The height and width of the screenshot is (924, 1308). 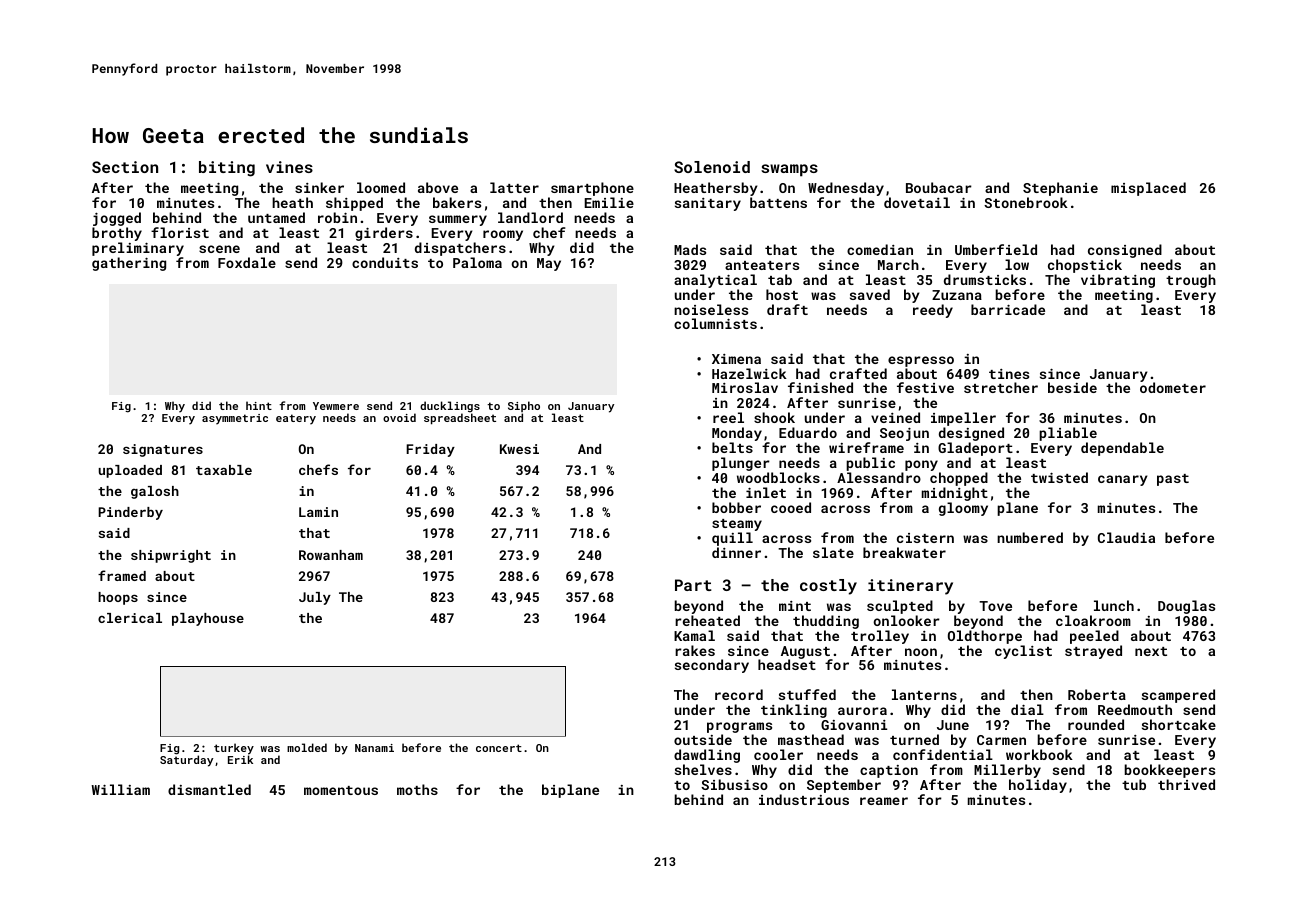 What do you see at coordinates (514, 187) in the screenshot?
I see `latter` at bounding box center [514, 187].
